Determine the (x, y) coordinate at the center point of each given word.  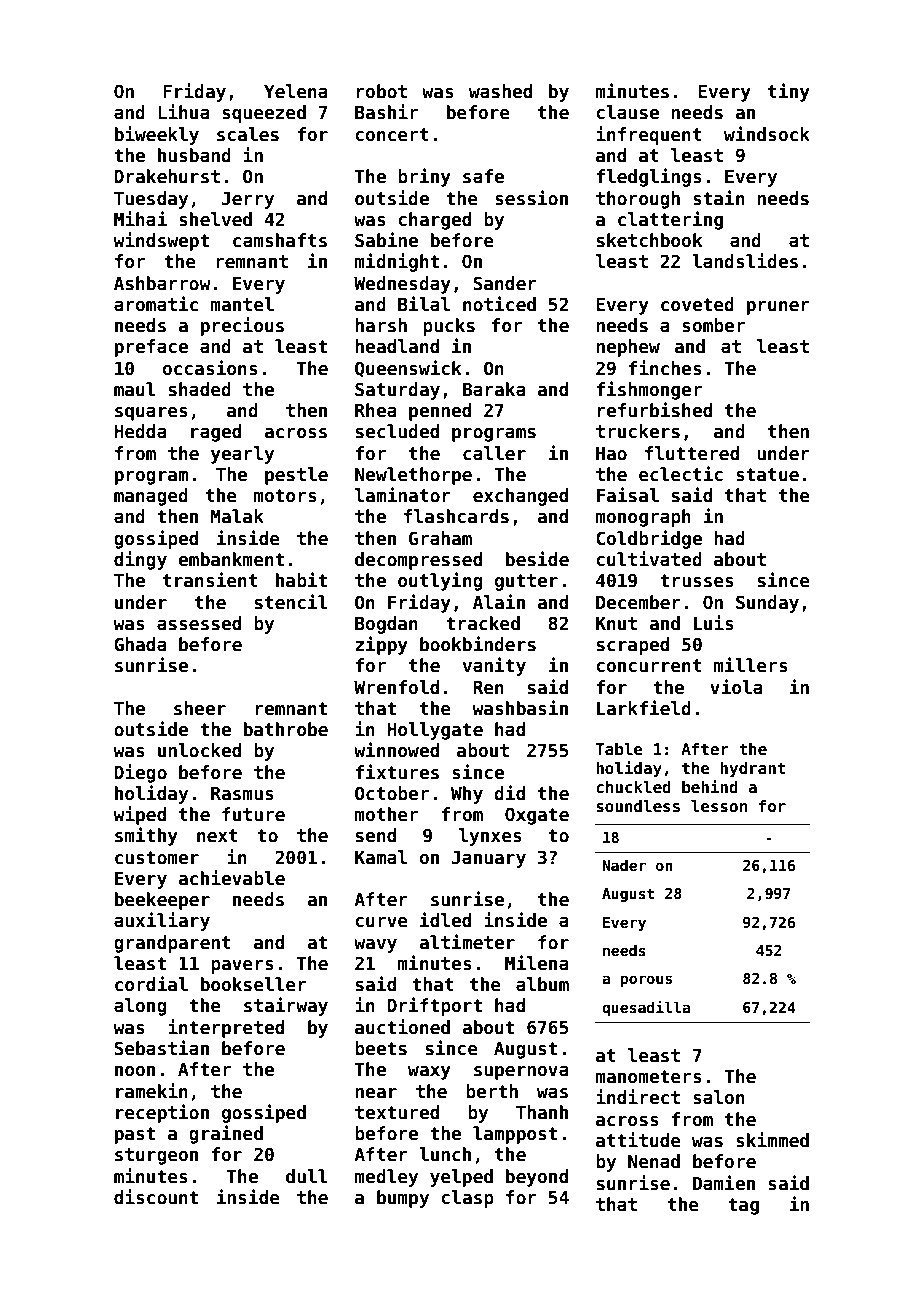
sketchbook (649, 240)
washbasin (520, 708)
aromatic (156, 304)
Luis (714, 623)
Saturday (397, 391)
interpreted (226, 1028)
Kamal (381, 857)
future (253, 814)
